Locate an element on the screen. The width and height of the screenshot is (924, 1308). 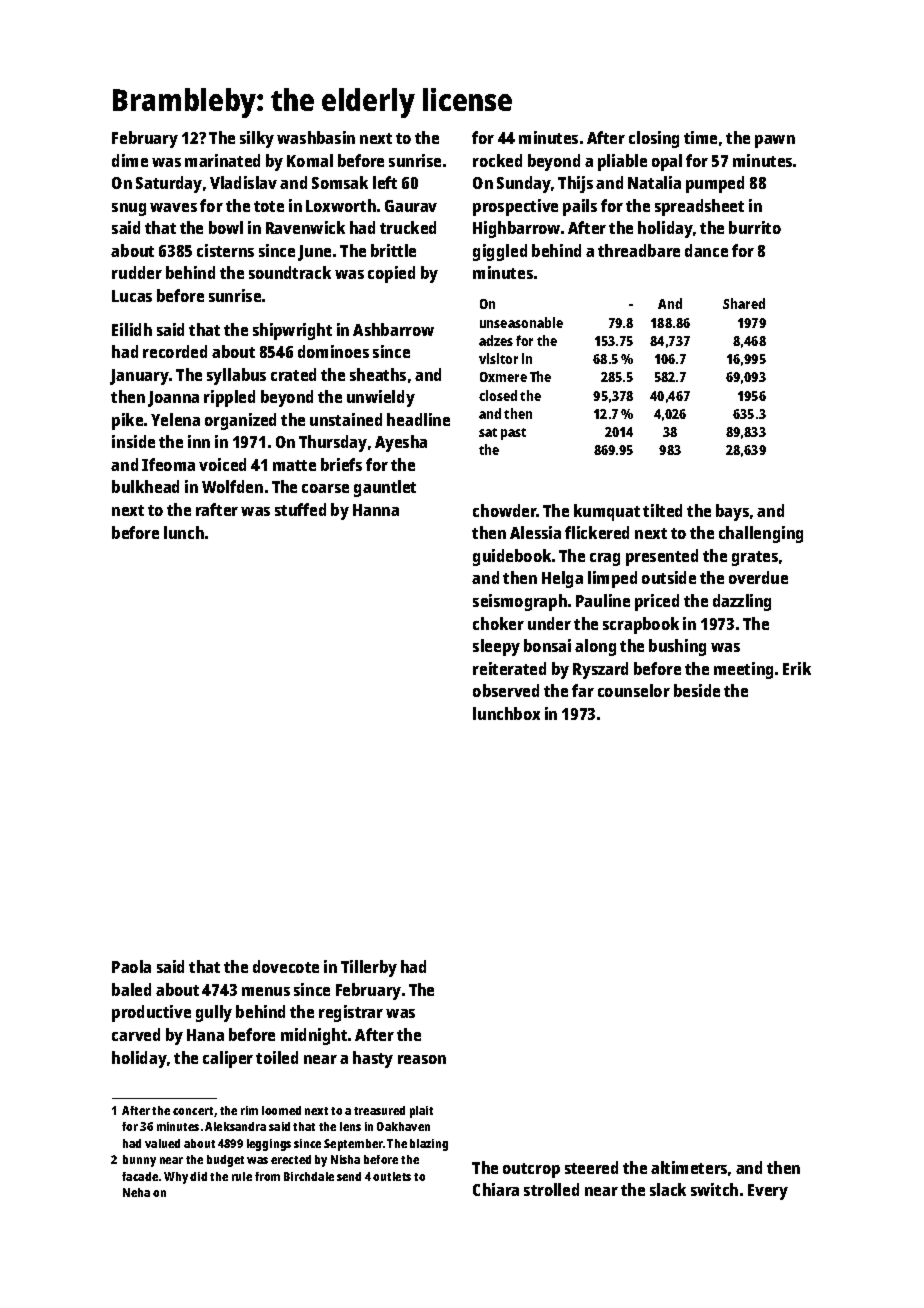
from is located at coordinates (267, 1176).
